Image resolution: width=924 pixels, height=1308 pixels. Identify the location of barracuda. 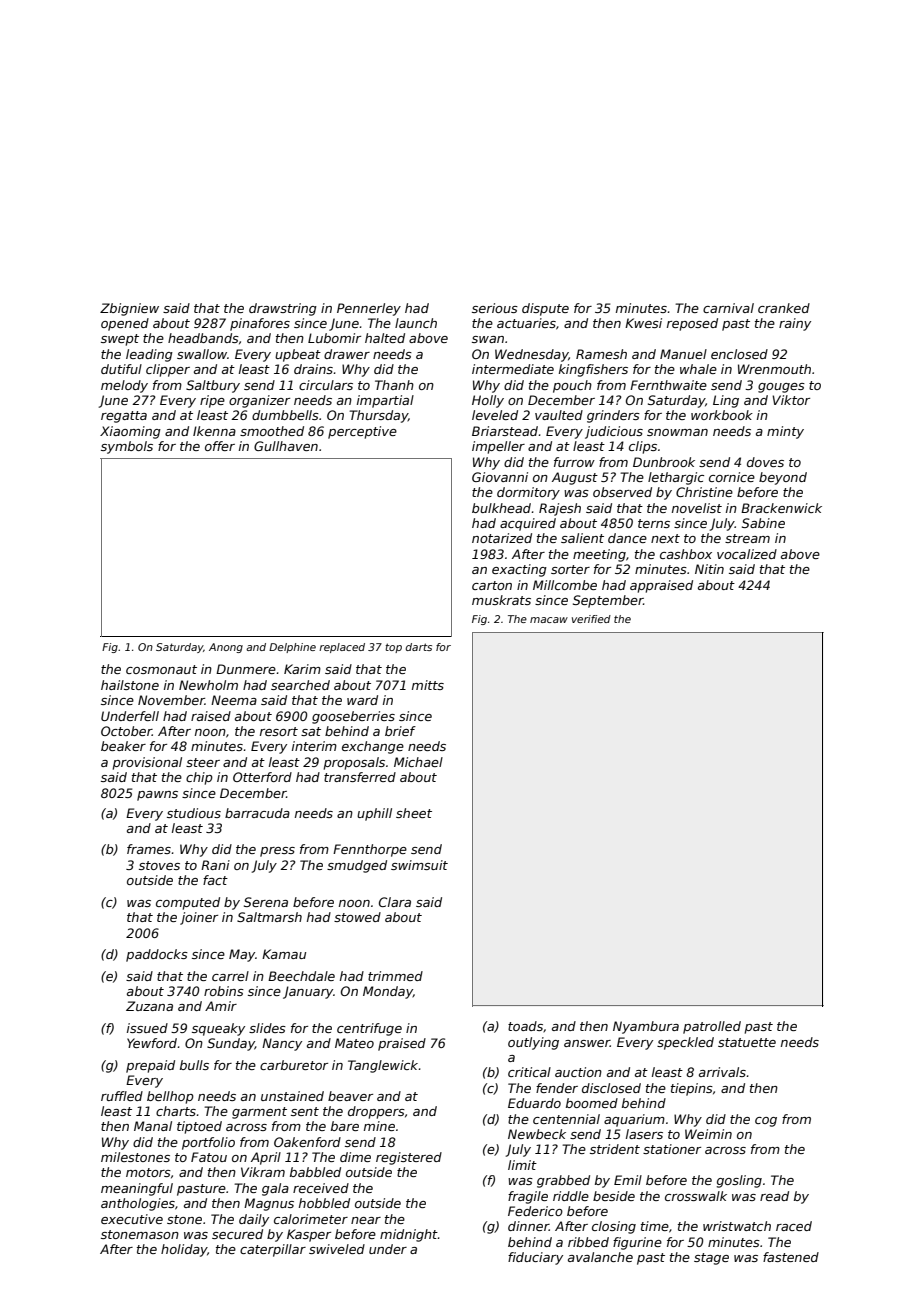
(257, 813).
